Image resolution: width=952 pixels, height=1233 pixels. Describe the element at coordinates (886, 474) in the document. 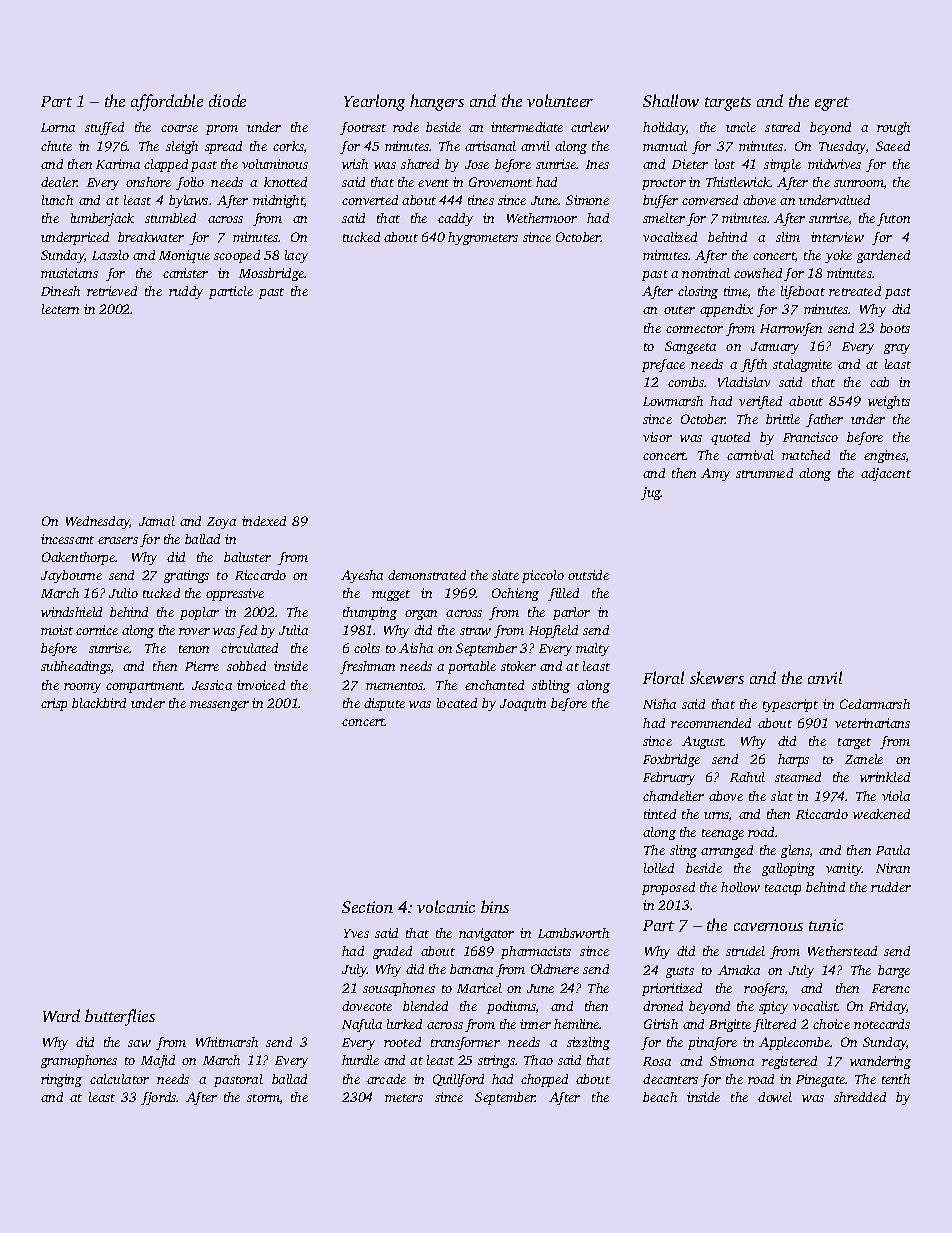

I see `adjacent` at that location.
